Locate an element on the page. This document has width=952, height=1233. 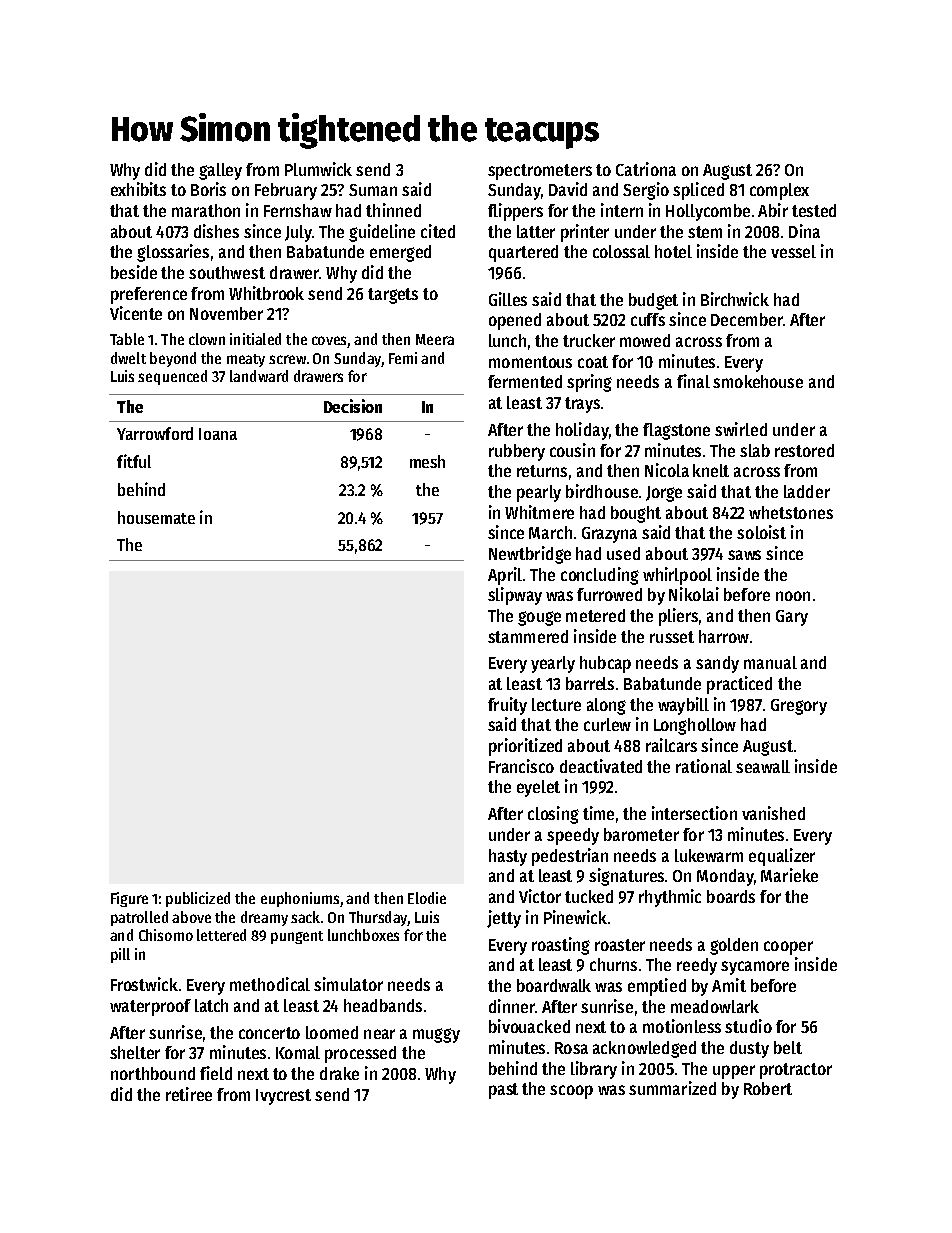
Robert is located at coordinates (768, 1088).
